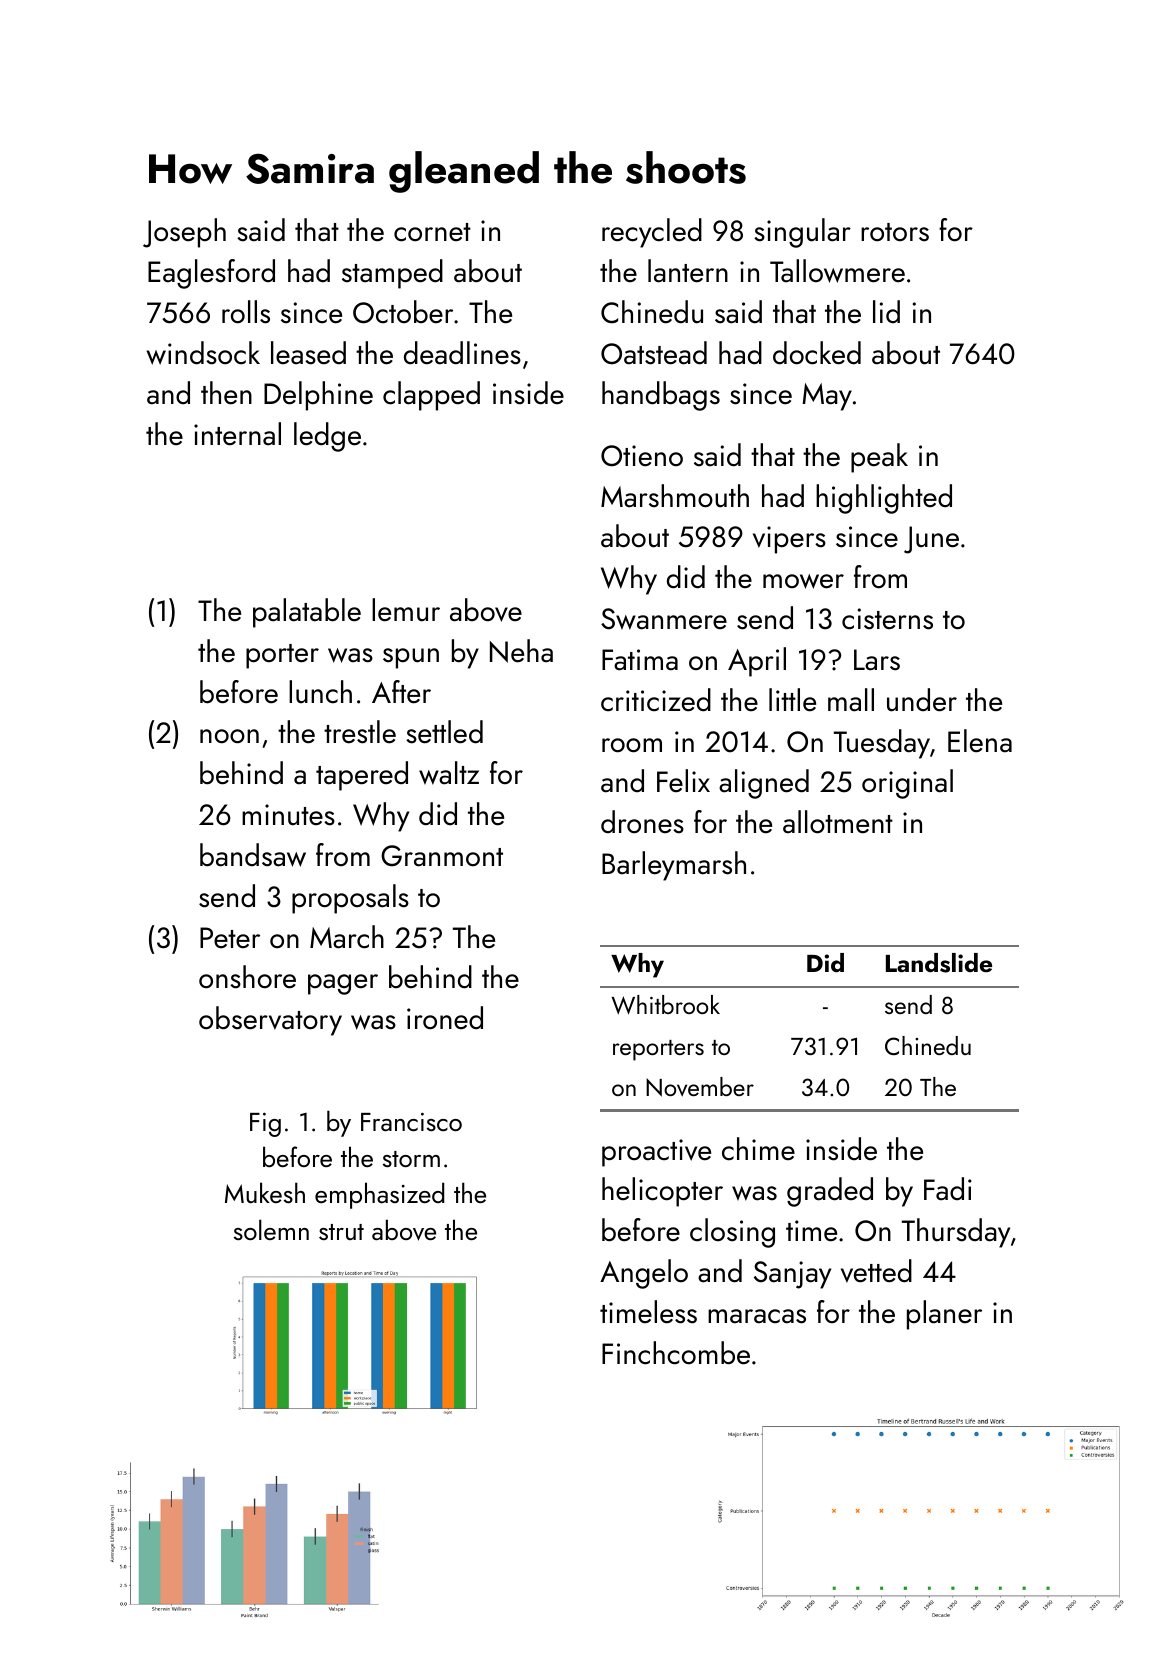 The width and height of the screenshot is (1165, 1654). I want to click on Mukesh, so click(265, 1192).
